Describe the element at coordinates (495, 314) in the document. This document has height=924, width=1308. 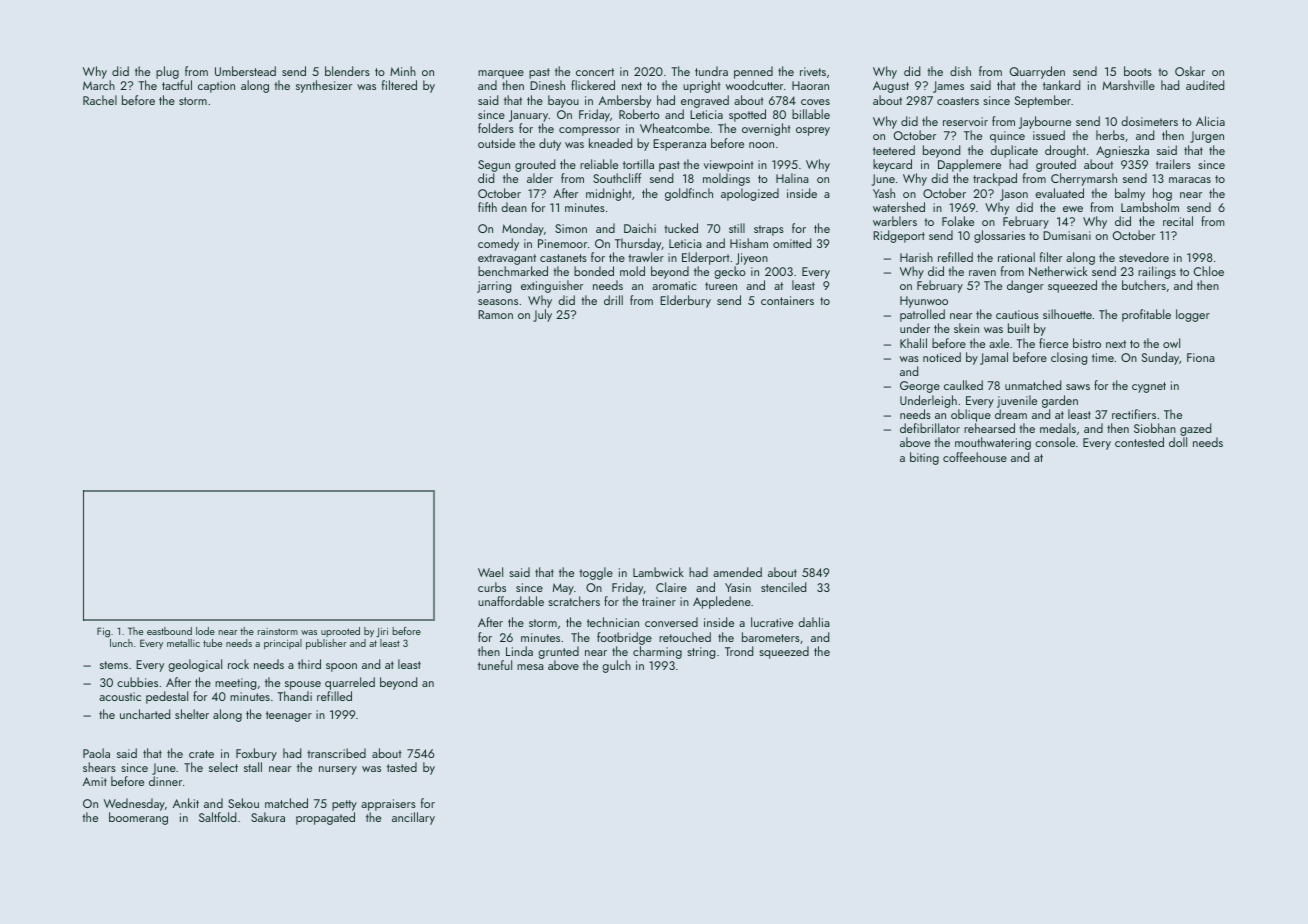
I see `Ramon` at that location.
